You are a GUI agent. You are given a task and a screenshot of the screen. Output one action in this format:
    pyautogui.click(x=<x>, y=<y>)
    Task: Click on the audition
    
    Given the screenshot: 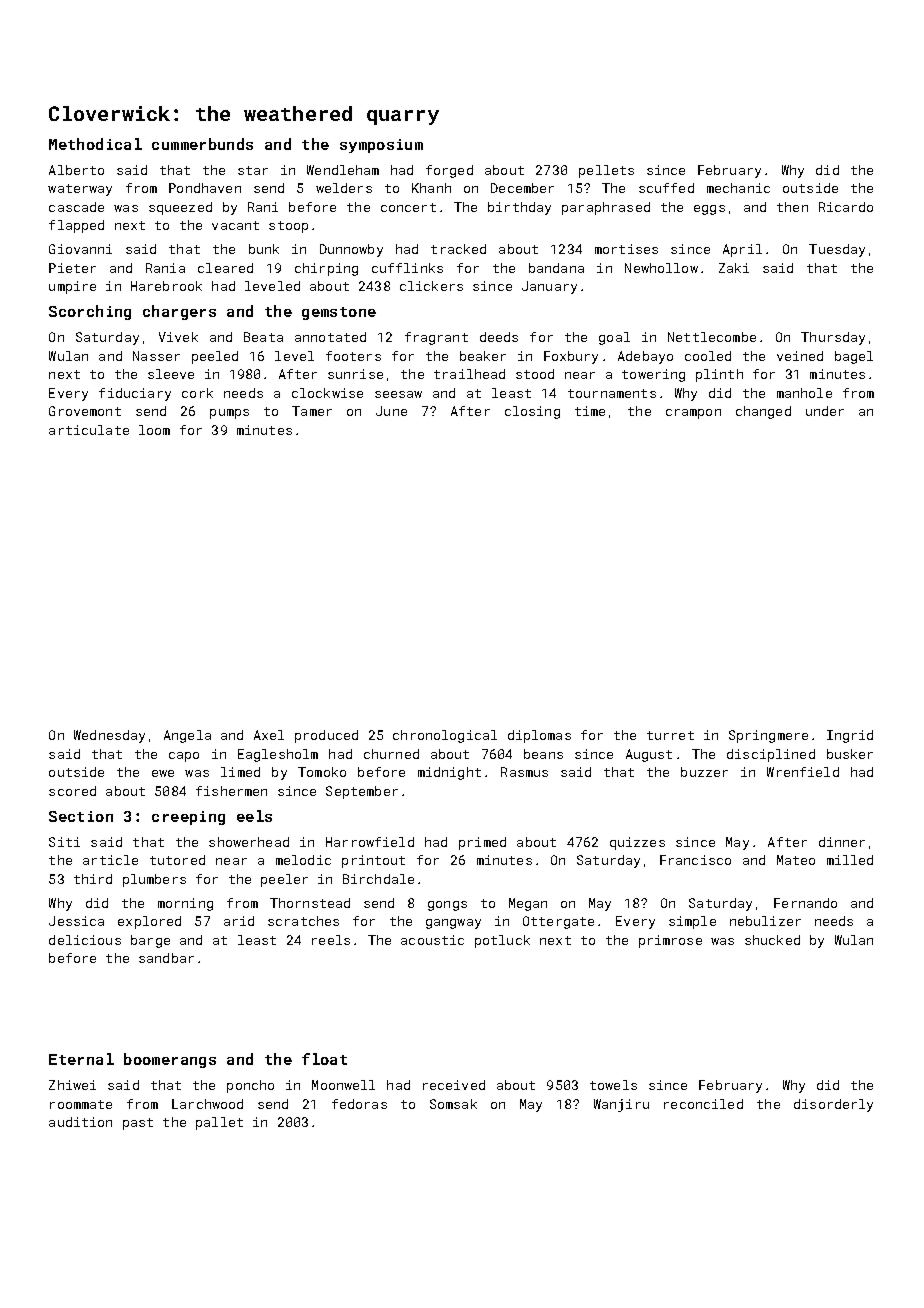 What is the action you would take?
    pyautogui.click(x=80, y=1122)
